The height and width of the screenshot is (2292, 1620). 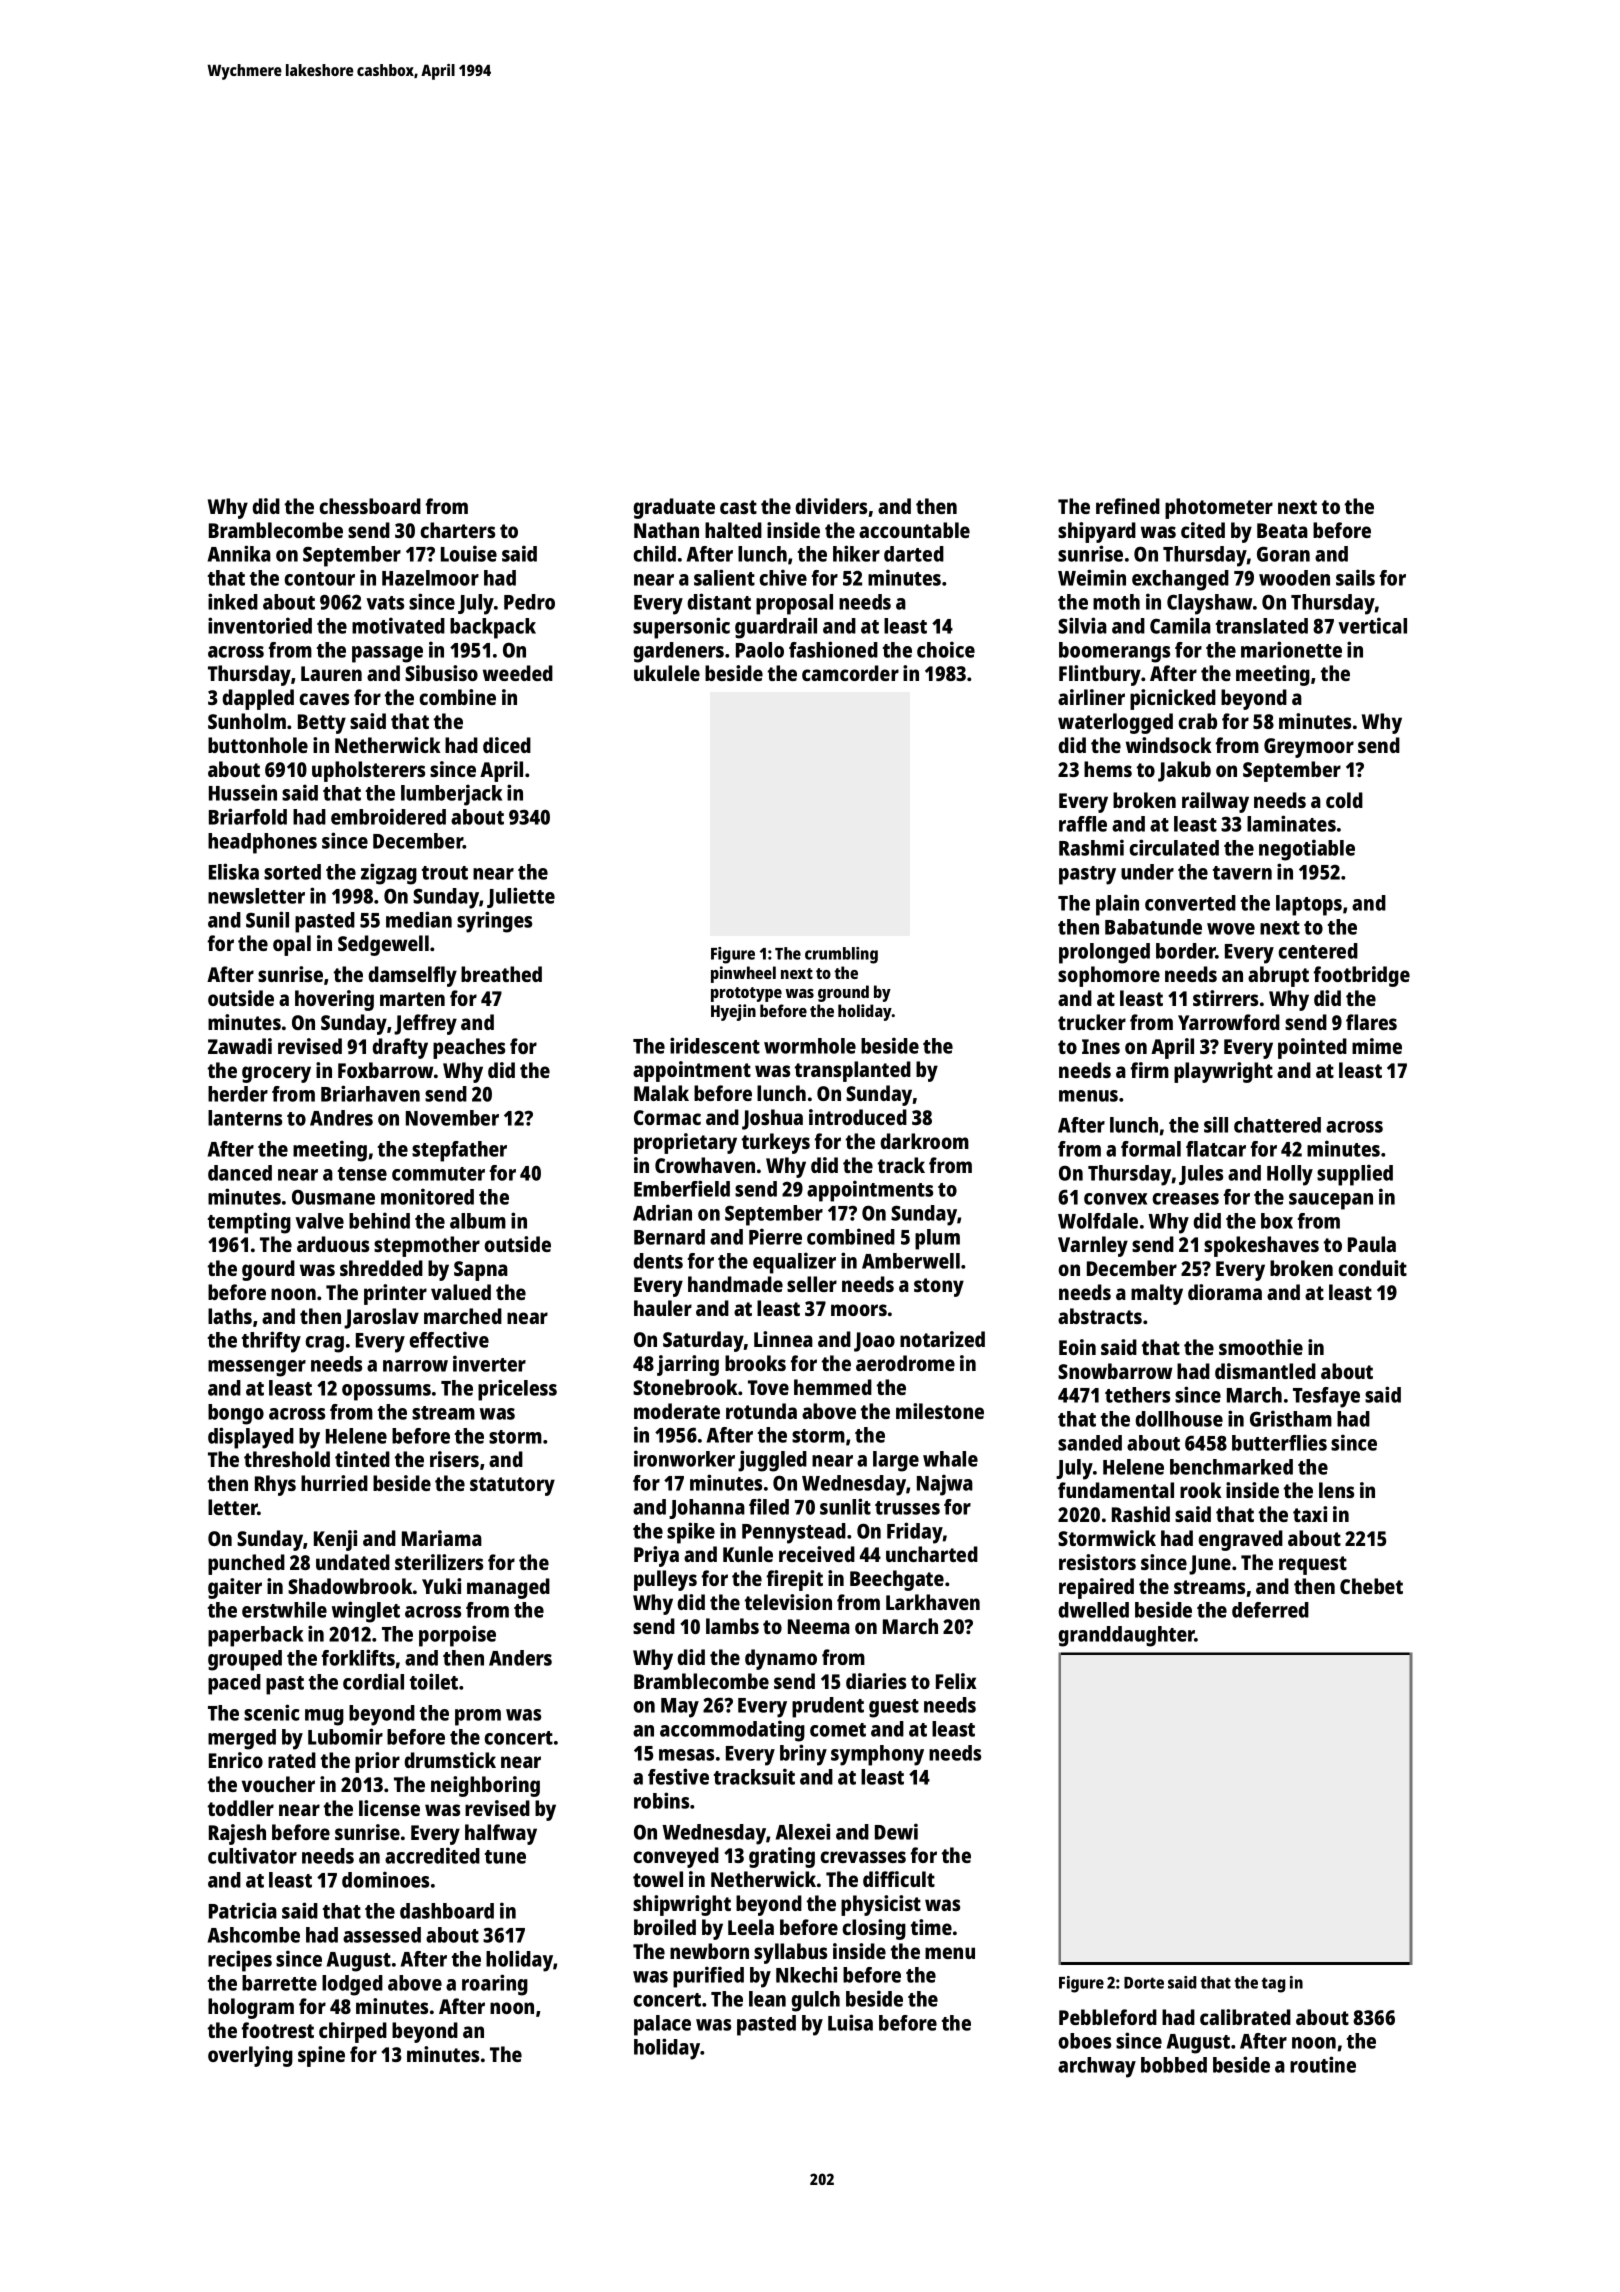 What do you see at coordinates (245, 1118) in the screenshot?
I see `lanterns` at bounding box center [245, 1118].
